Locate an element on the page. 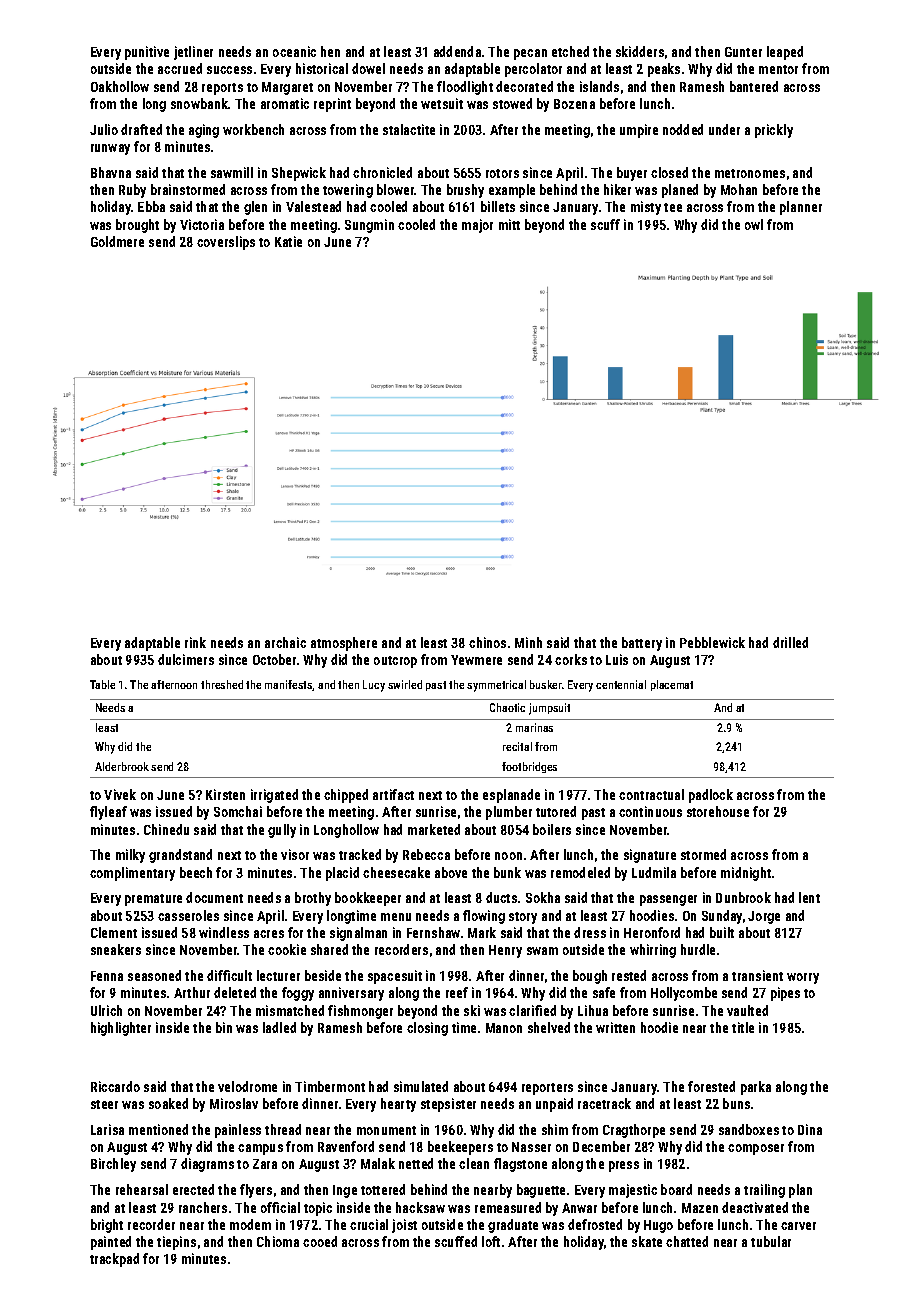 The height and width of the image is (1308, 924). Vivek is located at coordinates (120, 794).
